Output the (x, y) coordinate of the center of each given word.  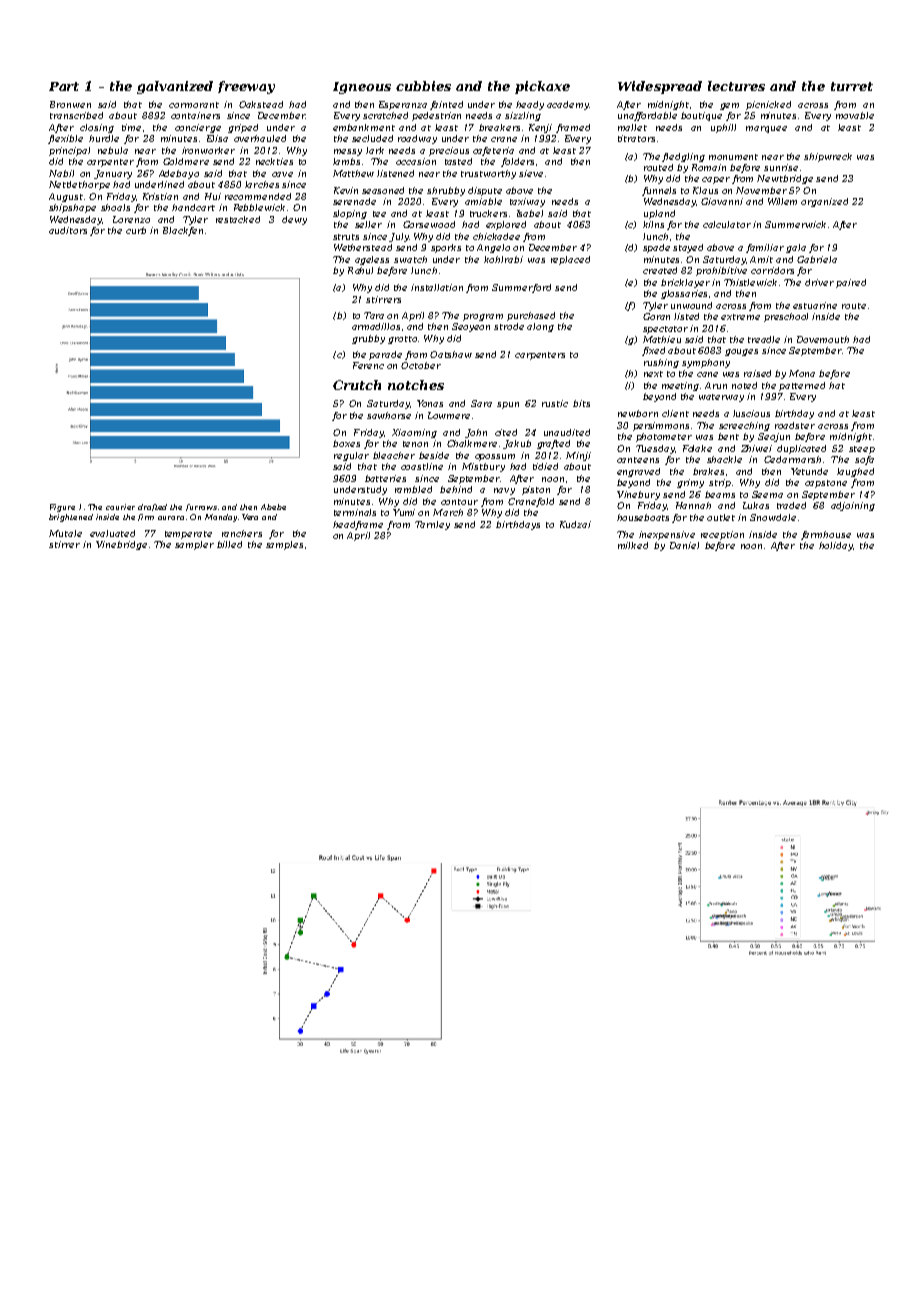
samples (284, 545)
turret (852, 86)
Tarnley (432, 525)
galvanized (175, 87)
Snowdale (773, 517)
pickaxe (542, 87)
